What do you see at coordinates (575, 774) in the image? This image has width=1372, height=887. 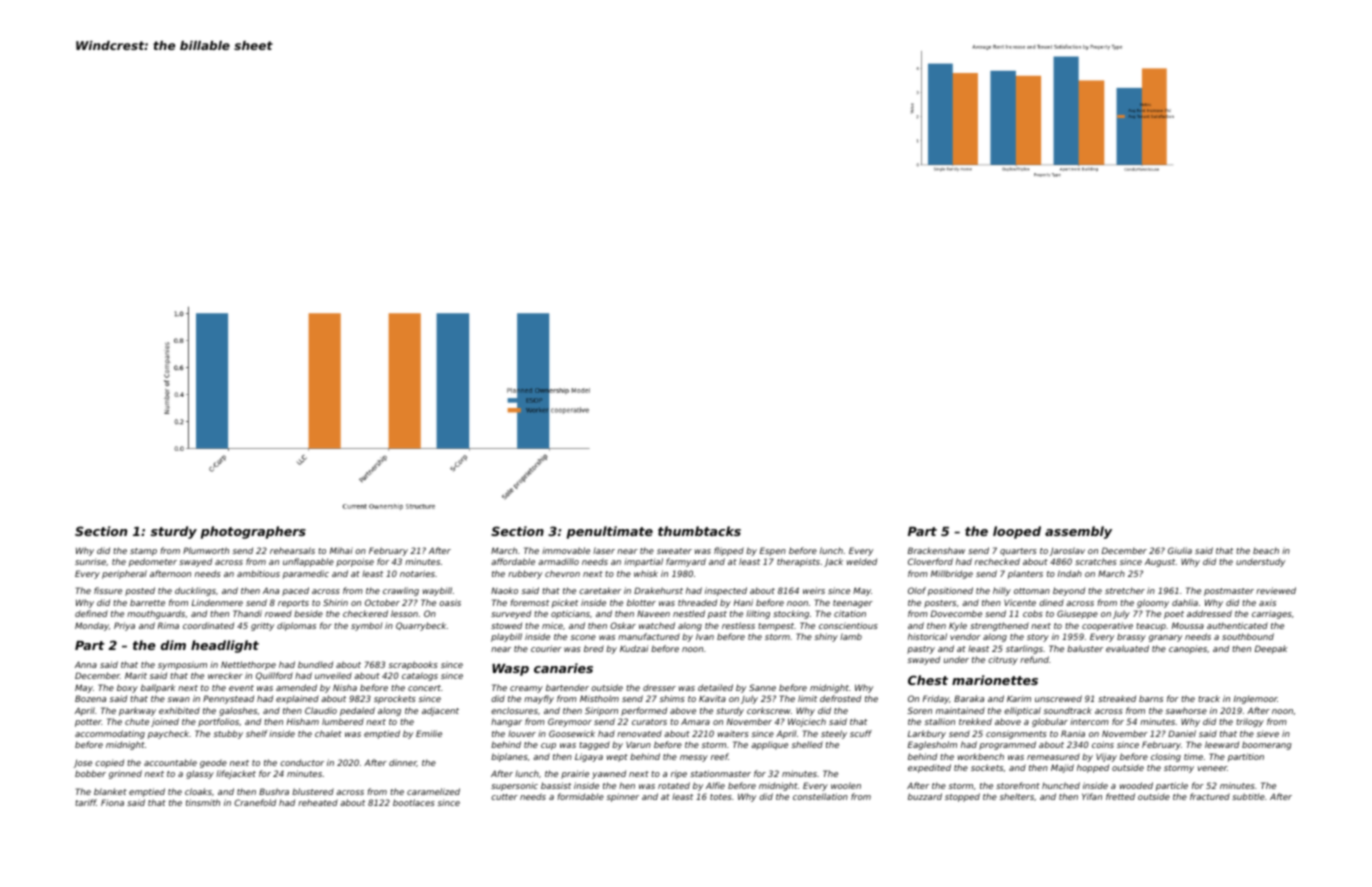 I see `prairie` at bounding box center [575, 774].
